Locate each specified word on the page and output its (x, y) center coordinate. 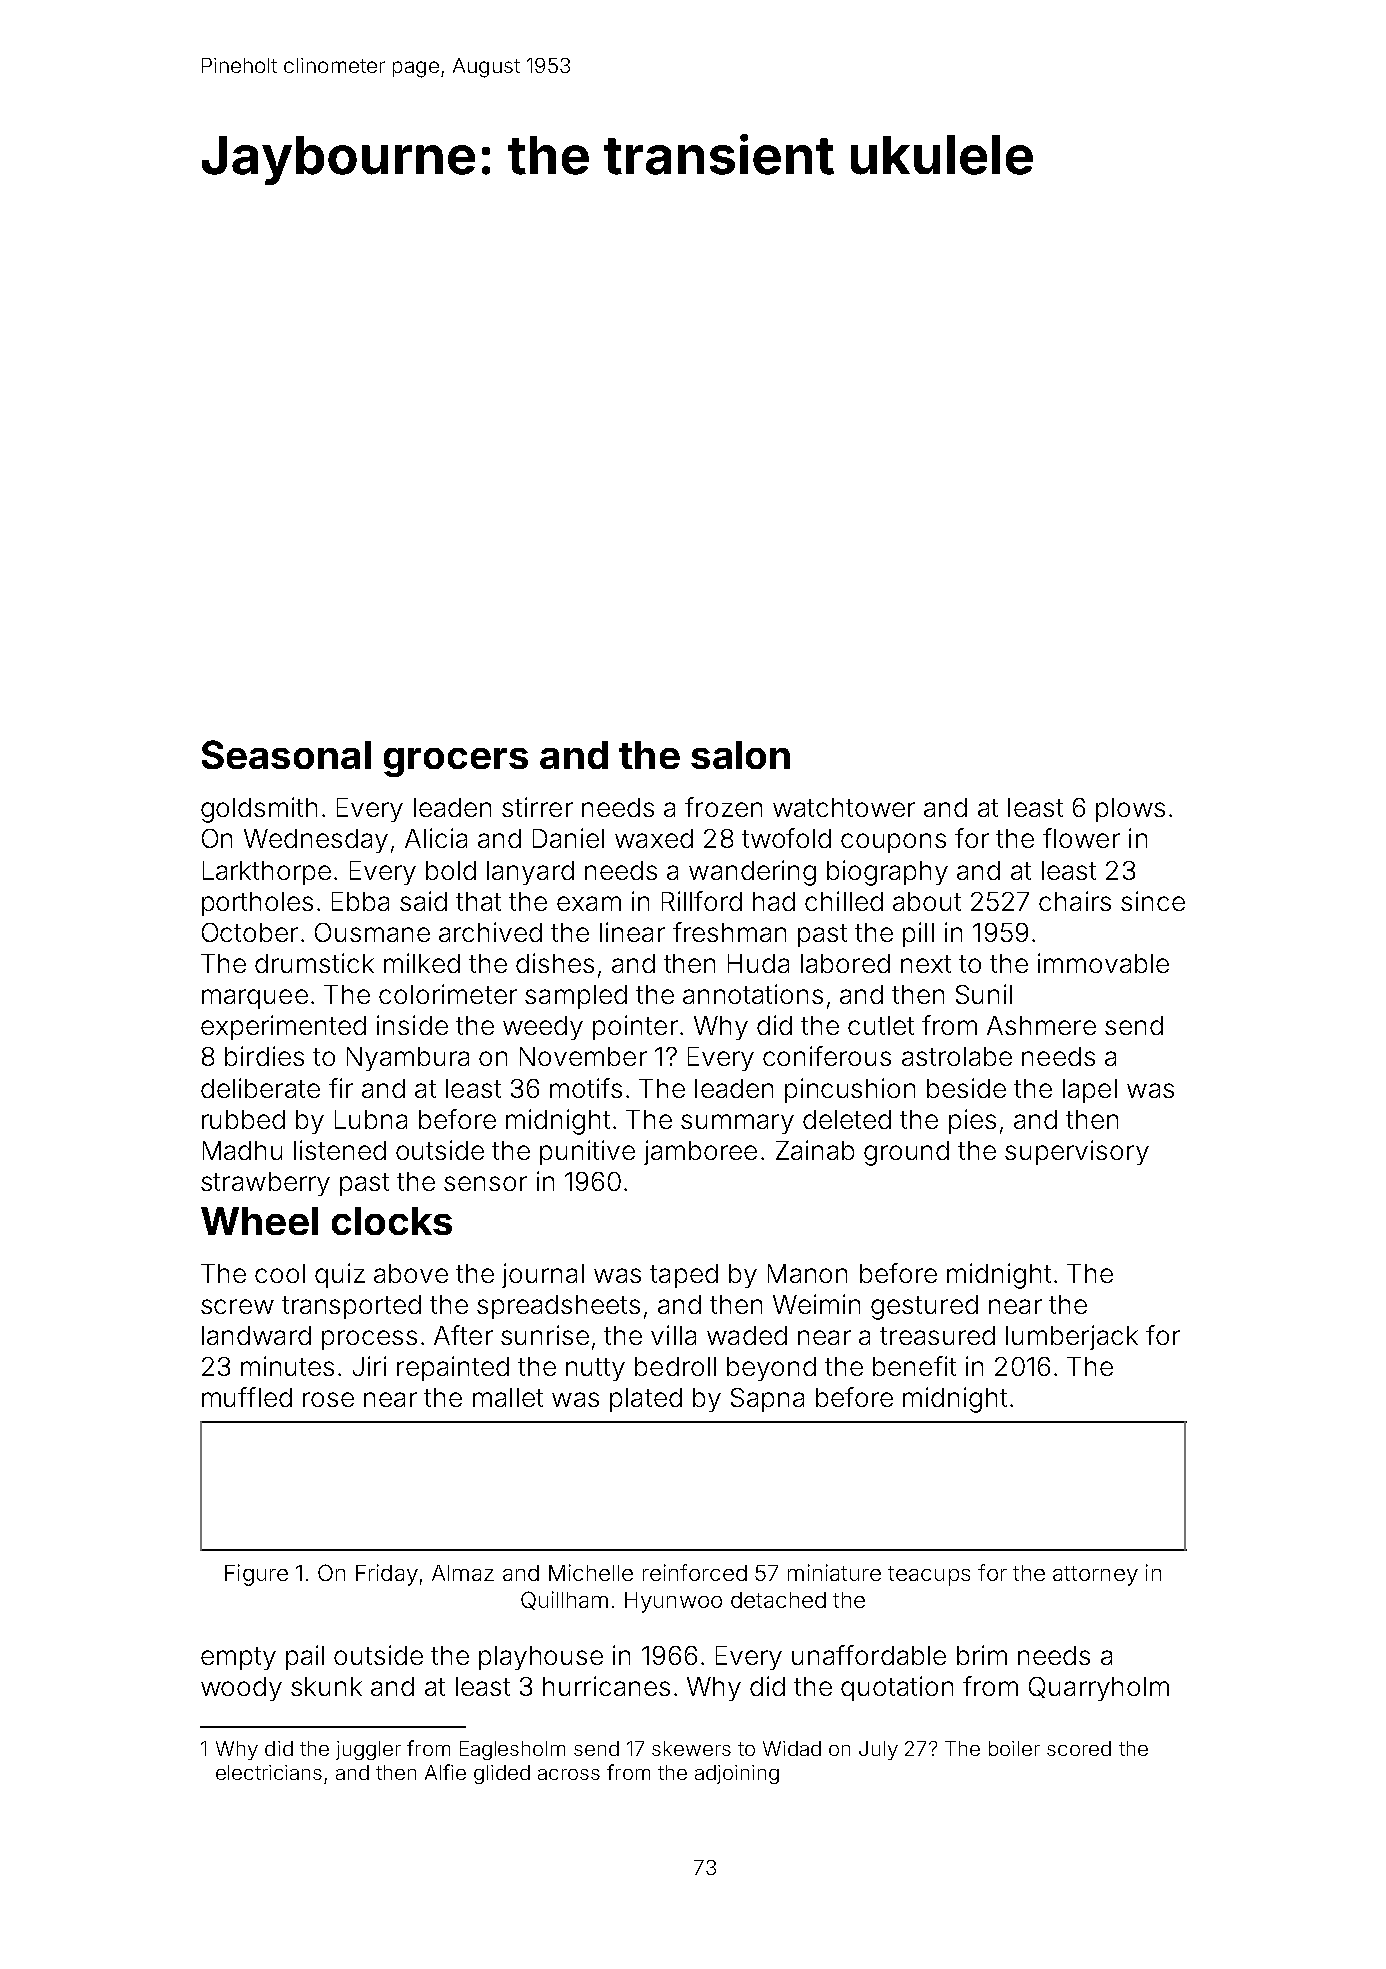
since (1153, 901)
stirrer (537, 807)
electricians (269, 1772)
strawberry (265, 1184)
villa (673, 1335)
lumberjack (1072, 1337)
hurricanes (606, 1686)
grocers (456, 762)
